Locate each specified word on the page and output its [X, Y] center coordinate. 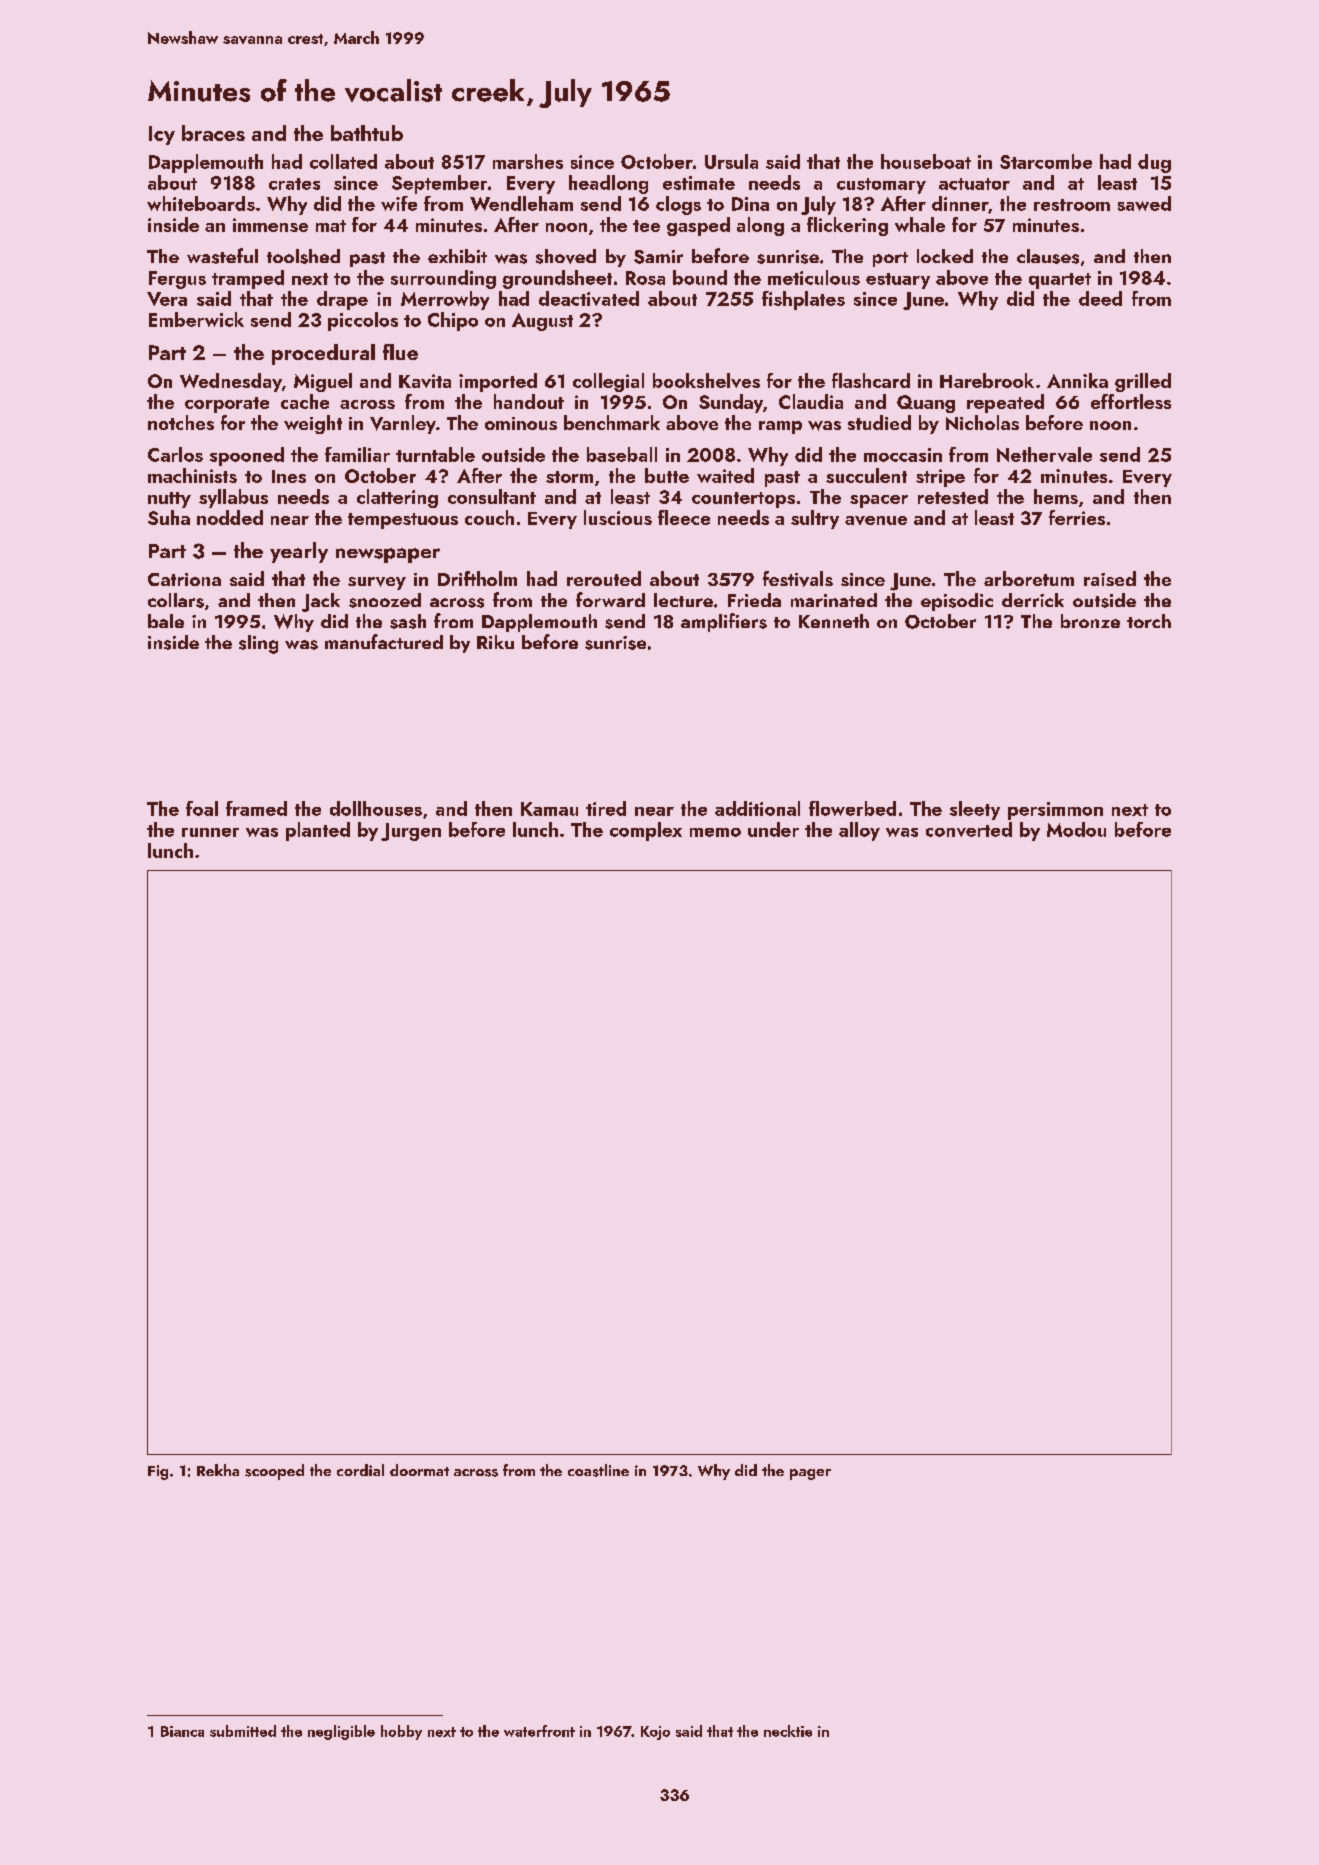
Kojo [655, 1733]
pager [810, 1474]
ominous [521, 423]
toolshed [303, 256]
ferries [1077, 517]
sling [258, 644]
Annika [1077, 380]
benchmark [612, 422]
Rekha [218, 1470]
